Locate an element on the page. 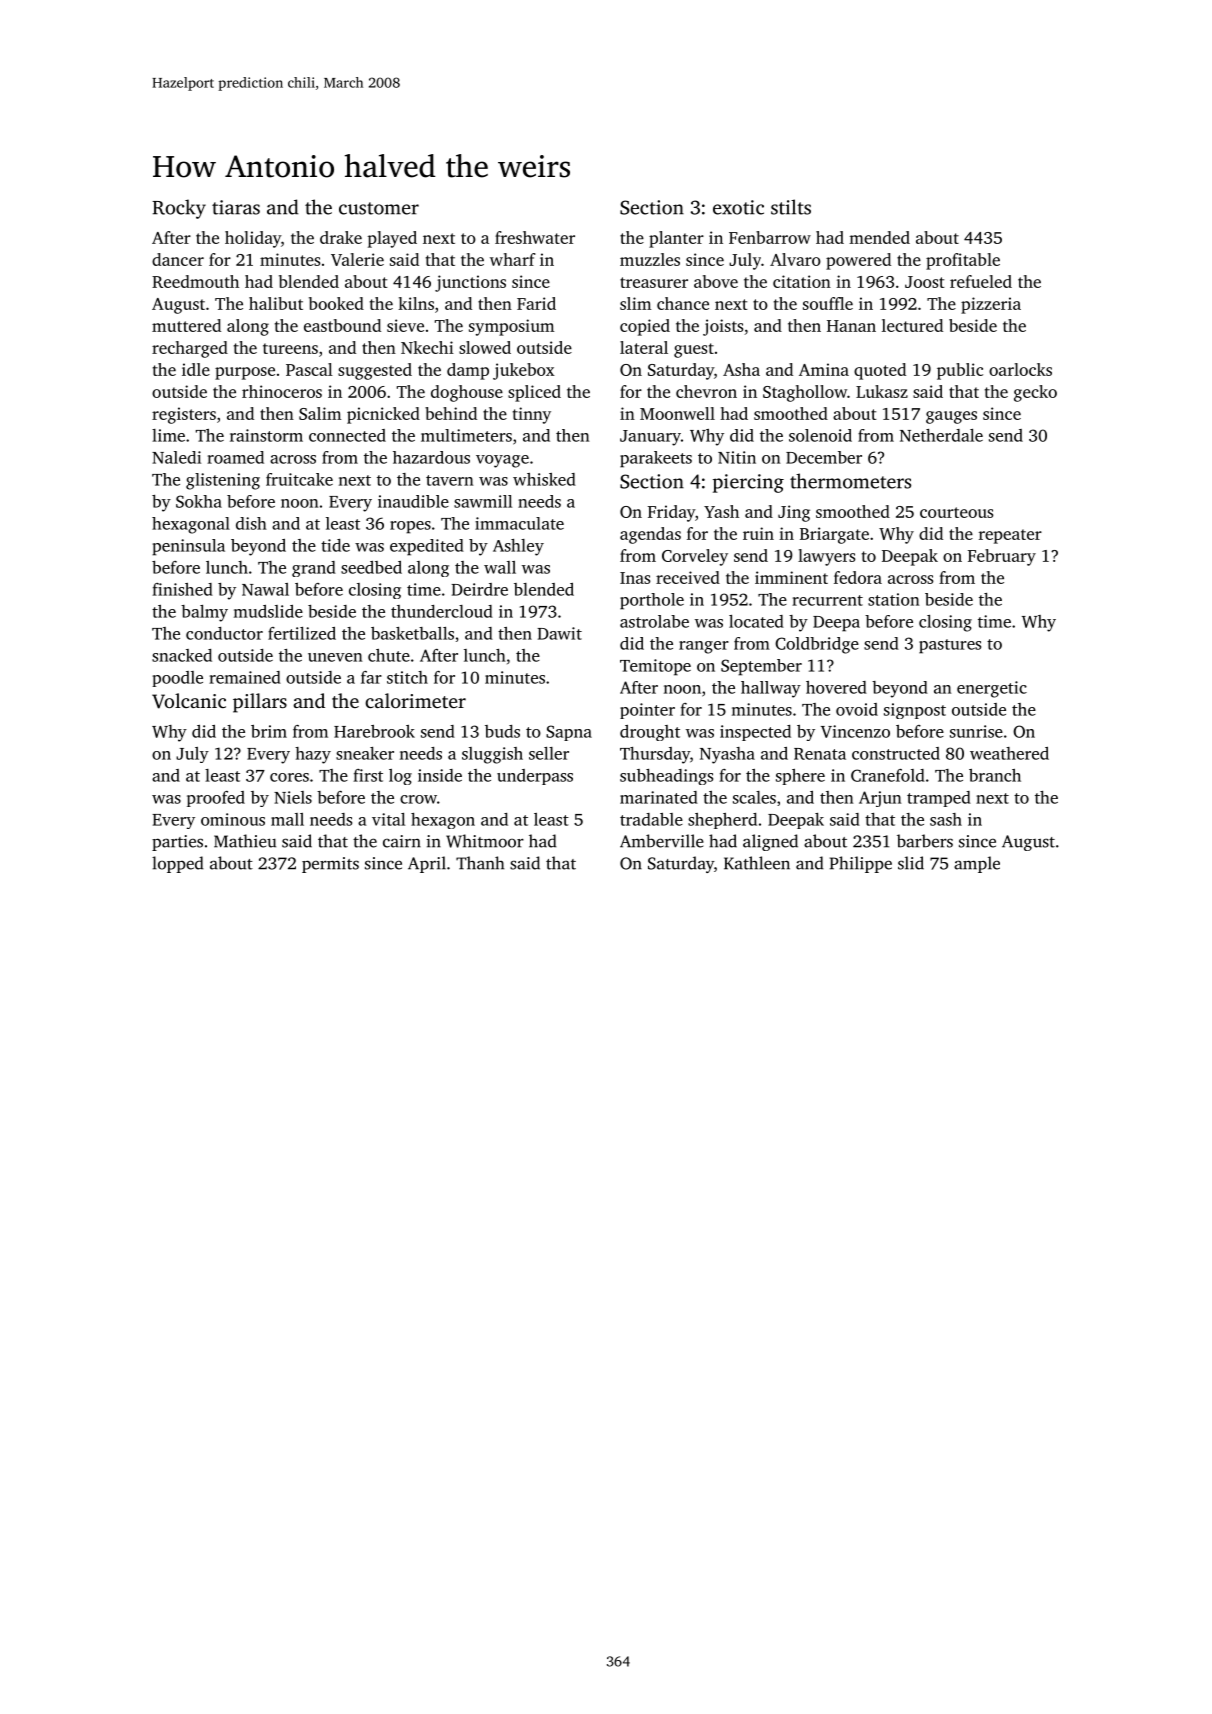 This document has height=1714, width=1212. January is located at coordinates (650, 438).
